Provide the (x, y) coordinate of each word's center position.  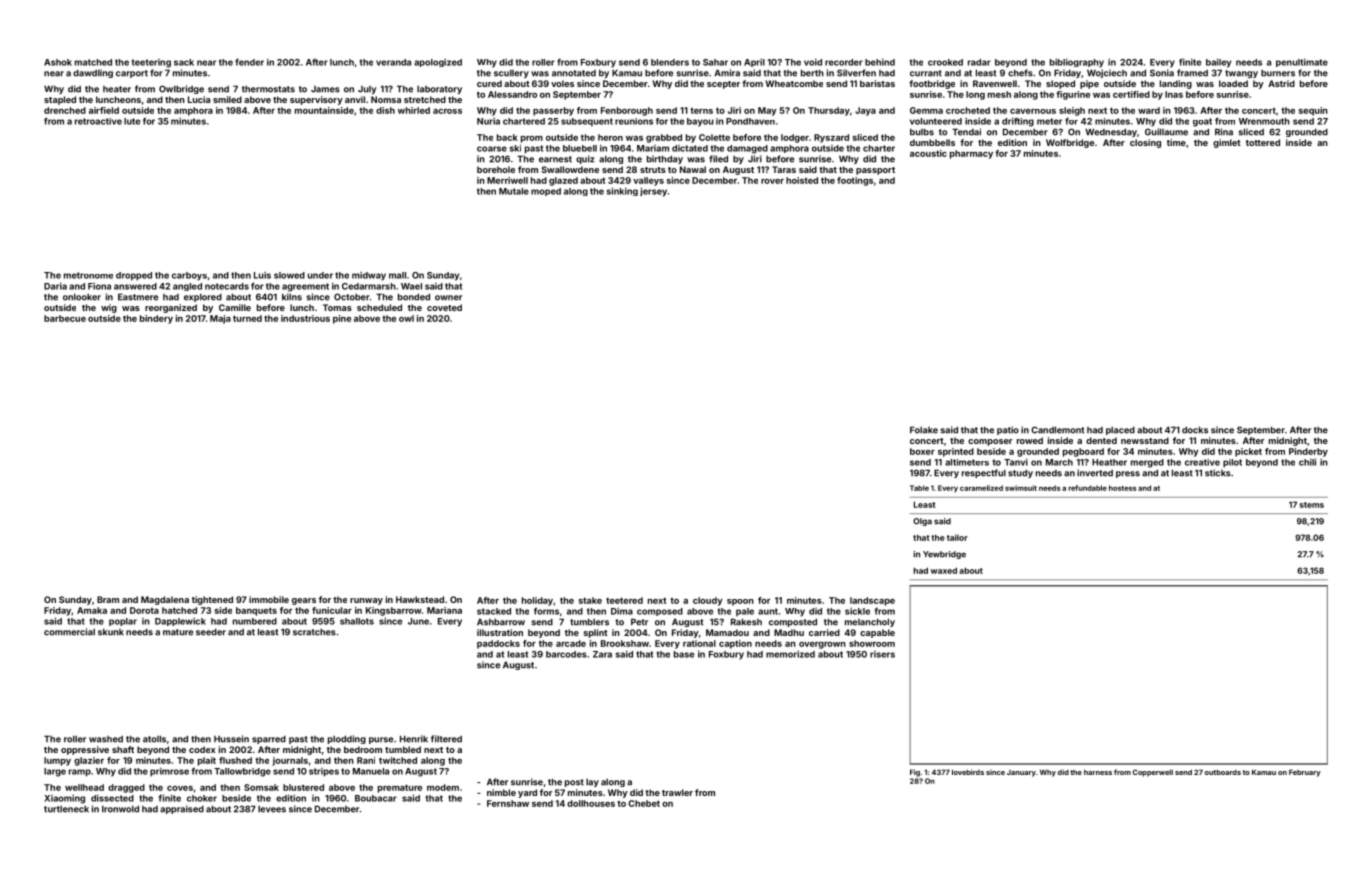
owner (448, 298)
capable (877, 633)
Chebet (644, 803)
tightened (212, 600)
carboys (189, 276)
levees (272, 809)
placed (1120, 430)
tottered (1263, 142)
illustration (500, 632)
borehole (496, 169)
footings (855, 181)
